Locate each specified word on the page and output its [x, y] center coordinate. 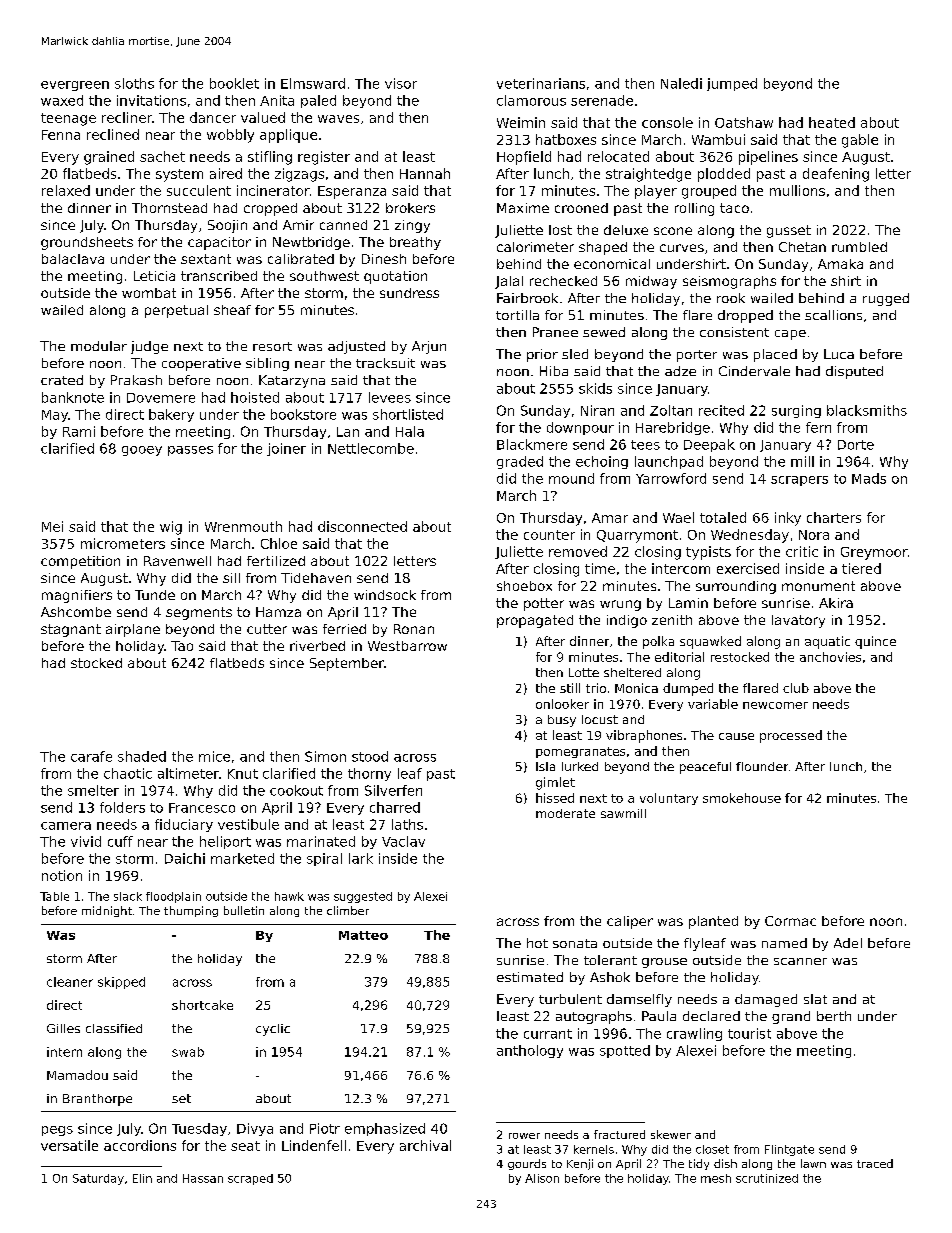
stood [370, 756]
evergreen [75, 86]
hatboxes [566, 139]
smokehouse [742, 798]
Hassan [203, 1178]
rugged [886, 299]
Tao [182, 646]
